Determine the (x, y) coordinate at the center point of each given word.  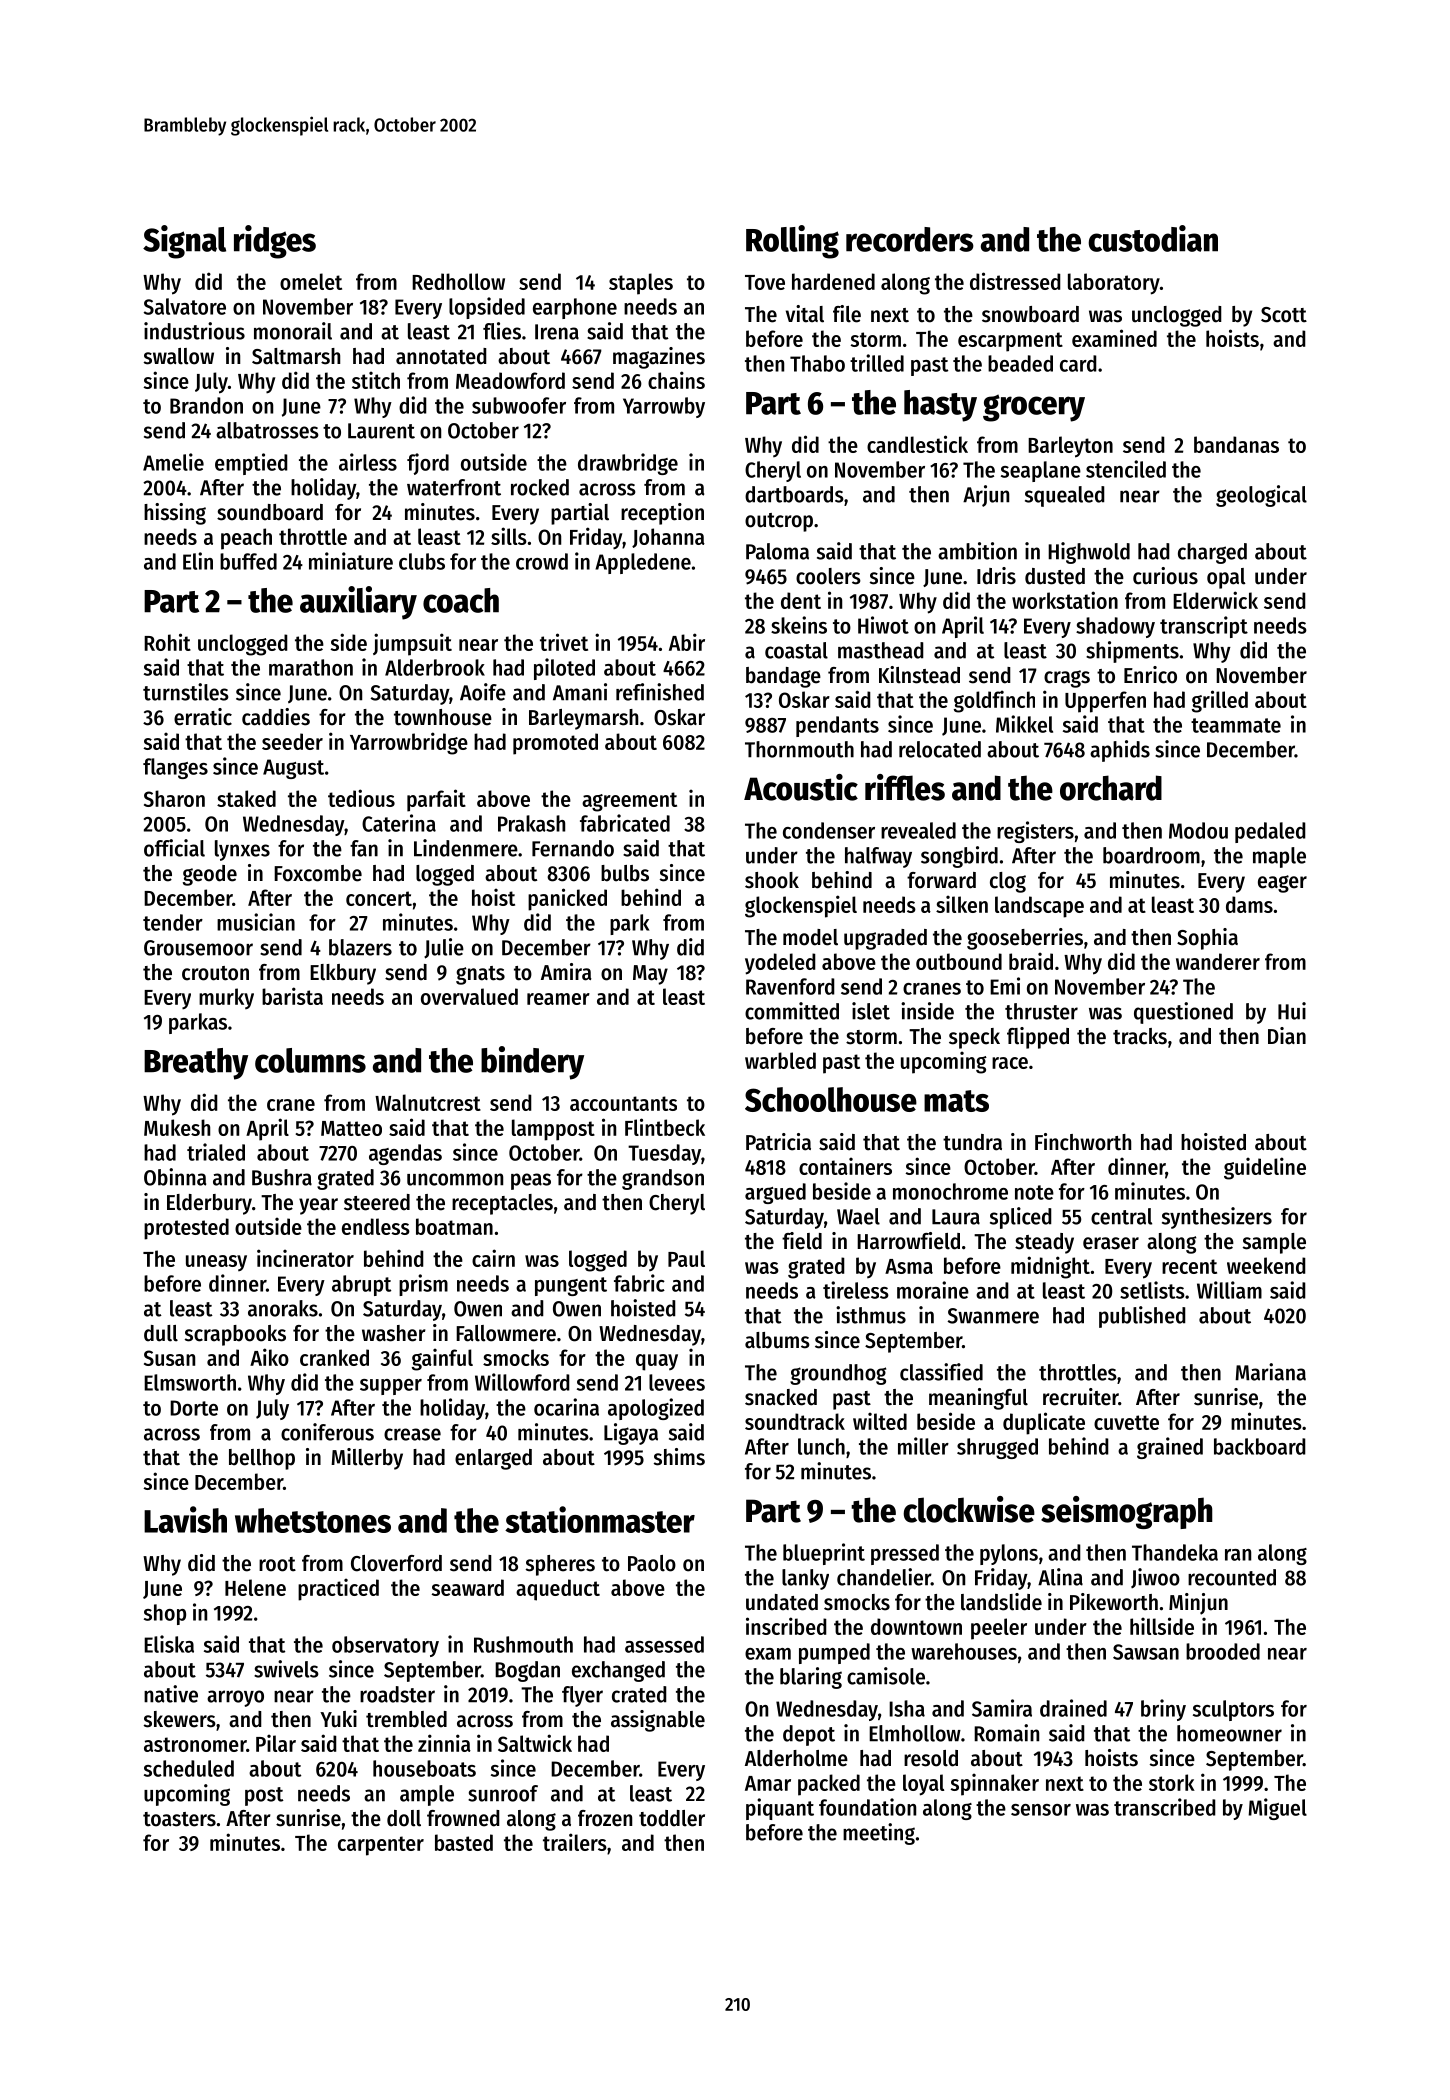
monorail (293, 331)
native (171, 1694)
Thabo (817, 363)
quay (657, 1362)
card (1078, 363)
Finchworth (1083, 1142)
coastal (796, 650)
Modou (1198, 830)
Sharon (174, 798)
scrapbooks (235, 1335)
